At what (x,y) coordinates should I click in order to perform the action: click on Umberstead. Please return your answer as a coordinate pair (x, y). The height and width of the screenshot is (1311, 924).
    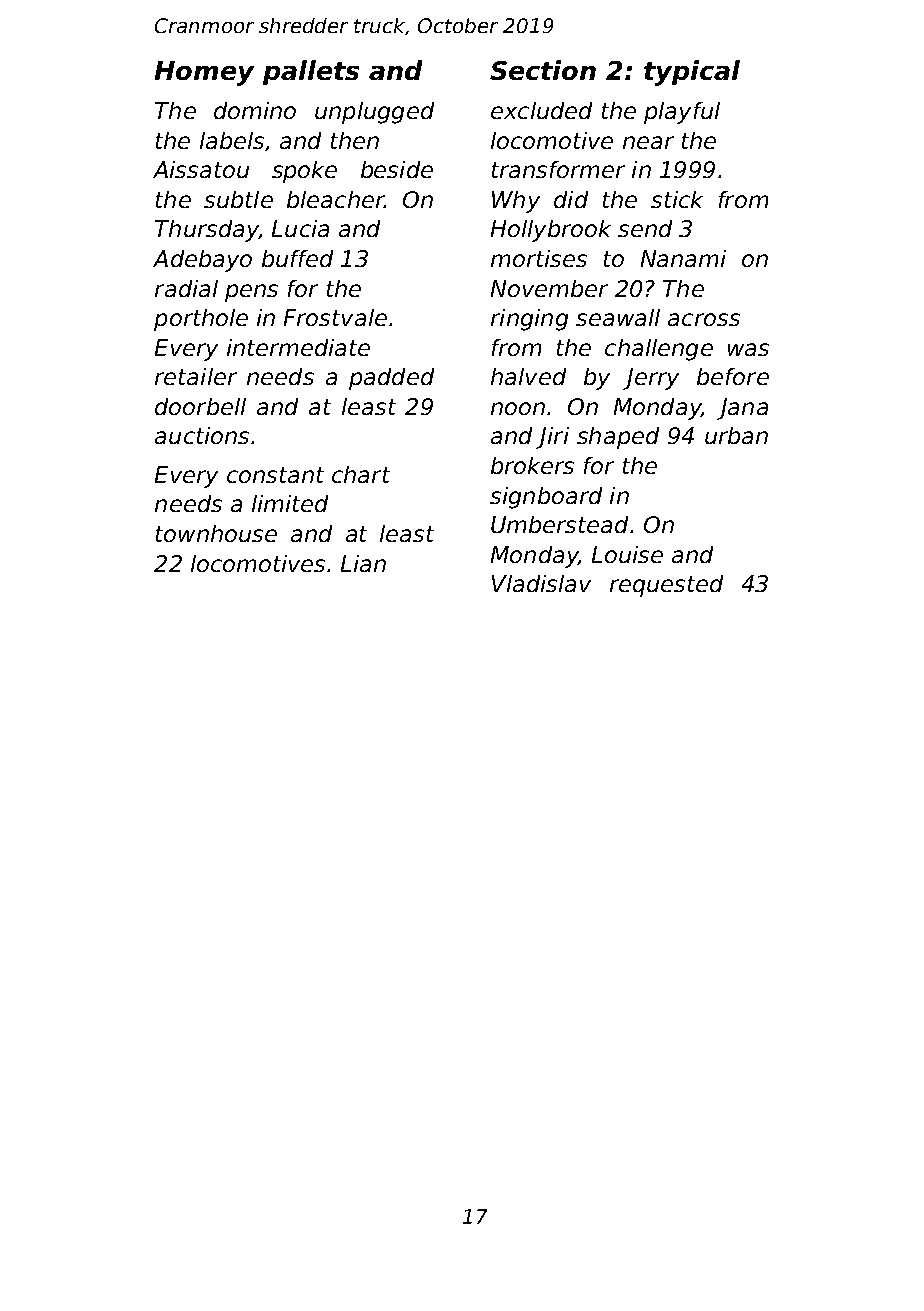
    Looking at the image, I should click on (559, 524).
